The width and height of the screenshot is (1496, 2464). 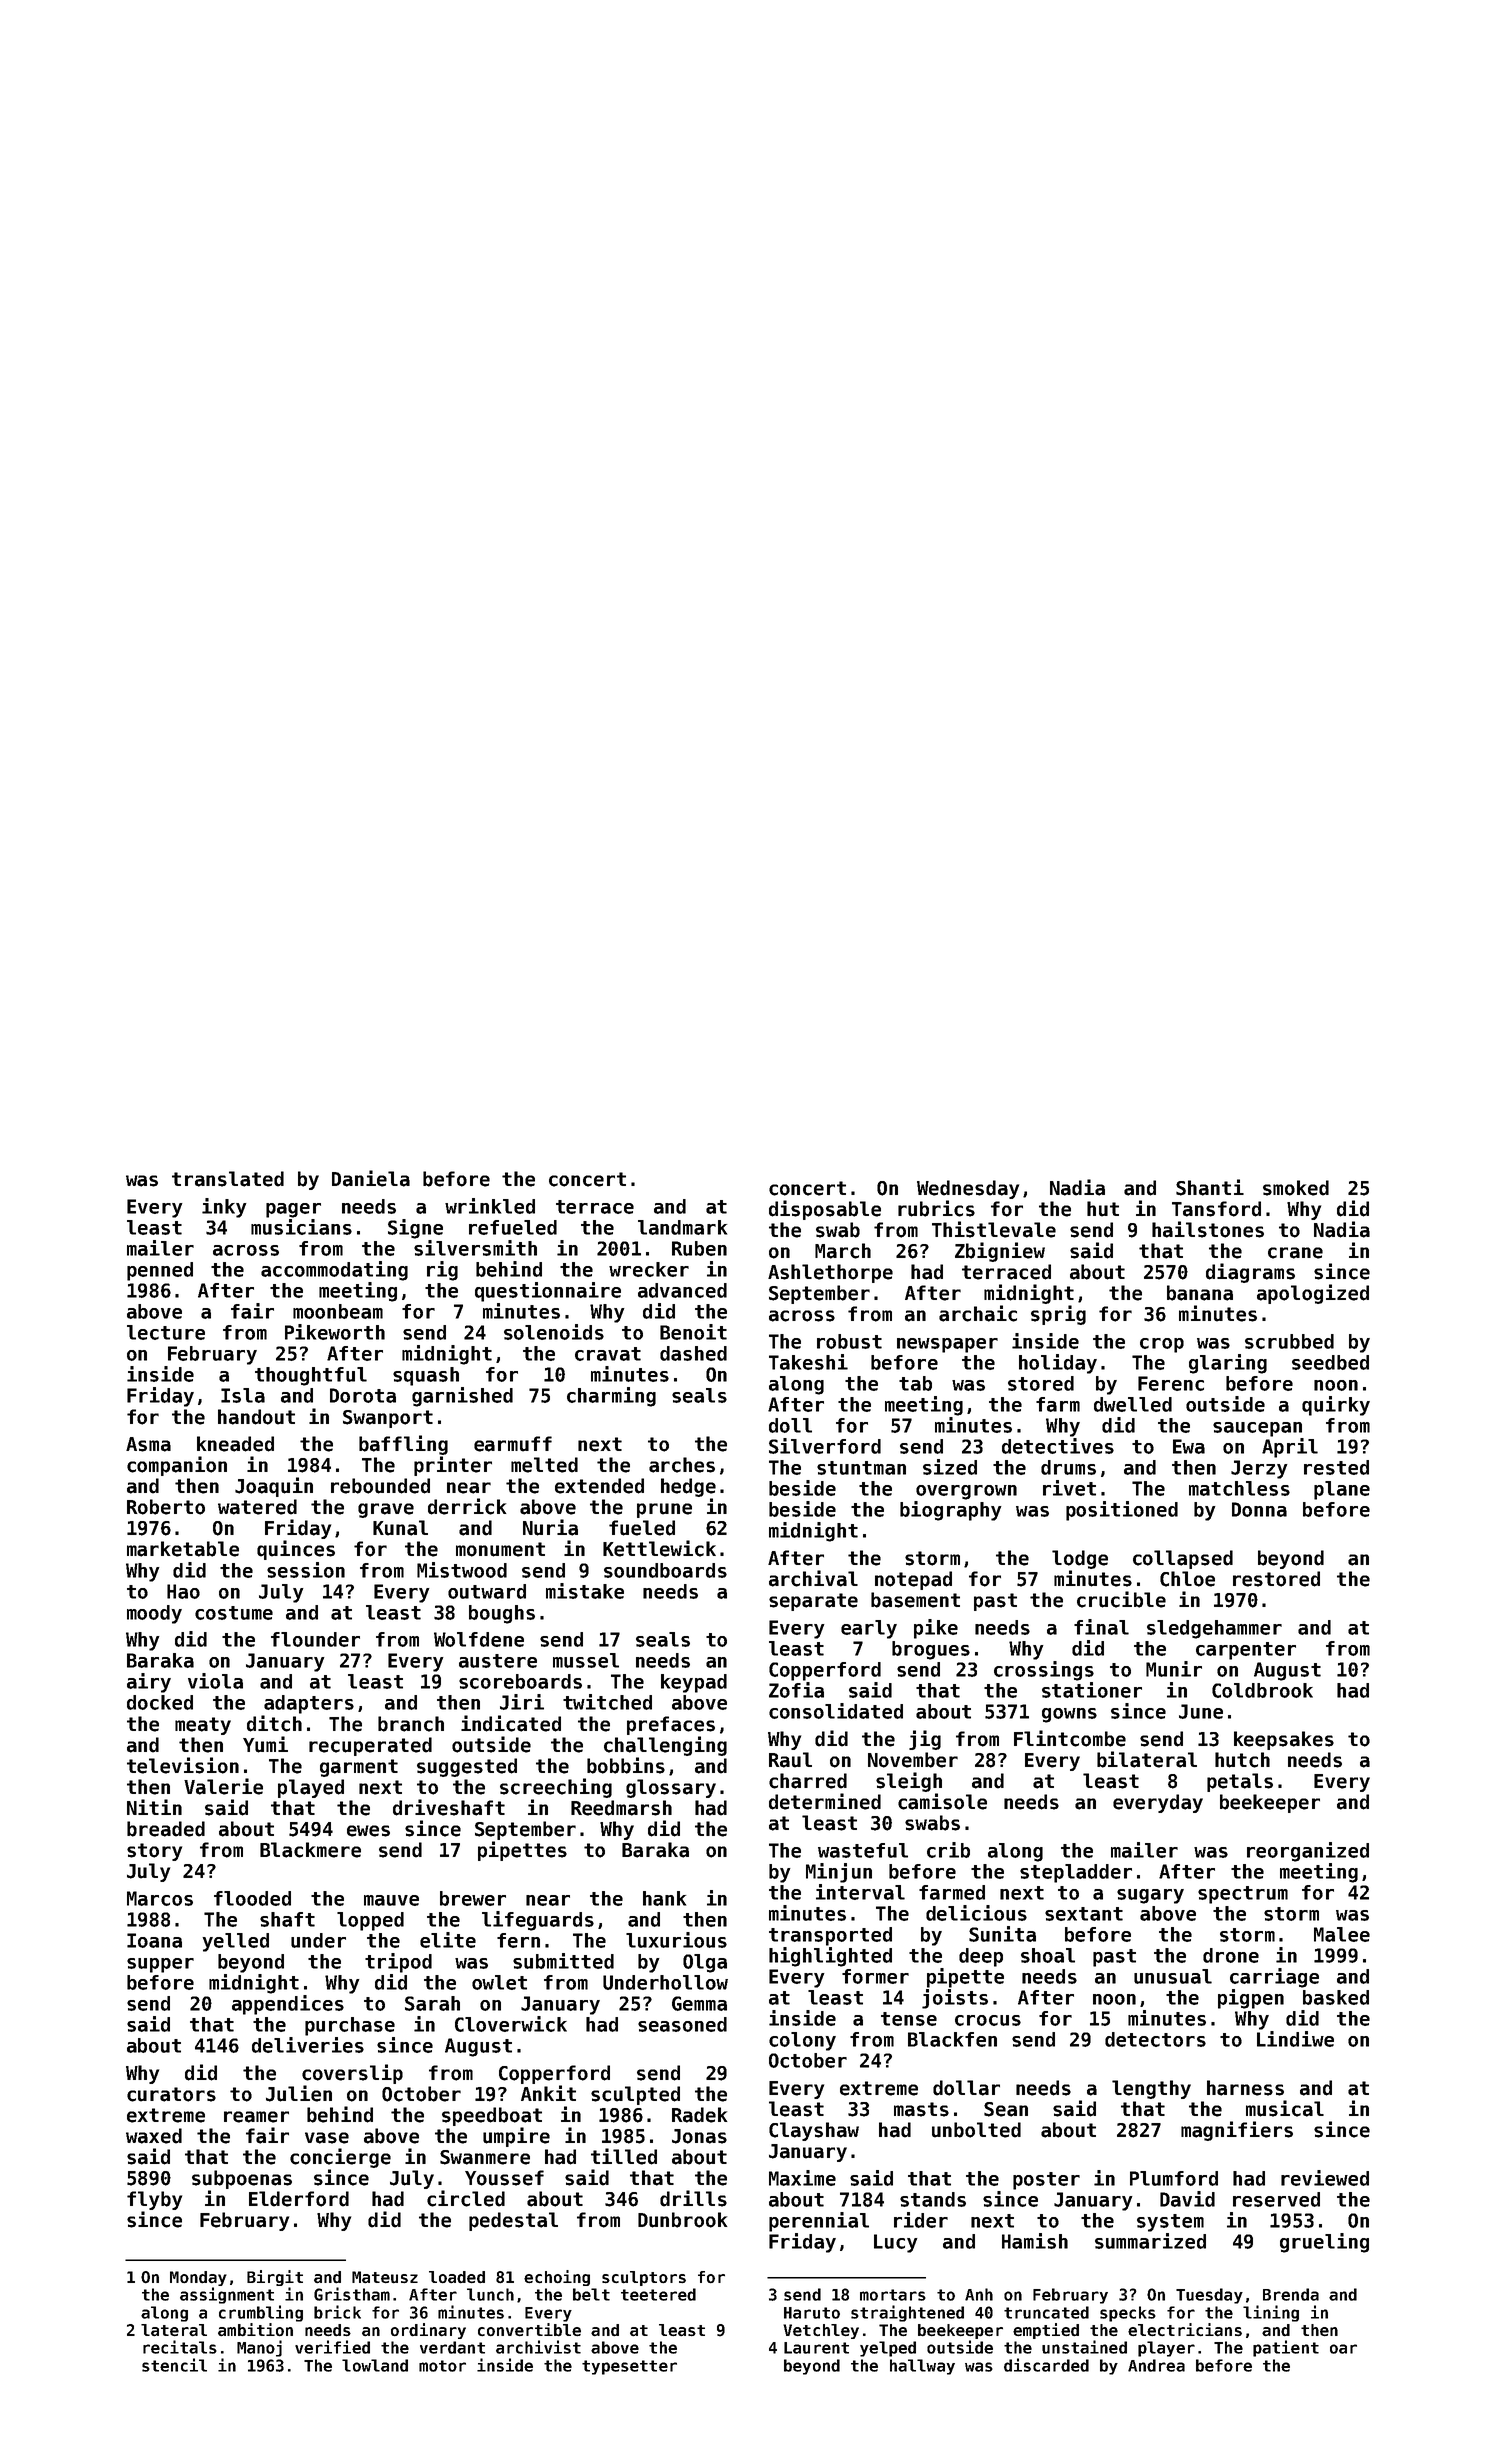 I want to click on prune, so click(x=664, y=1510).
